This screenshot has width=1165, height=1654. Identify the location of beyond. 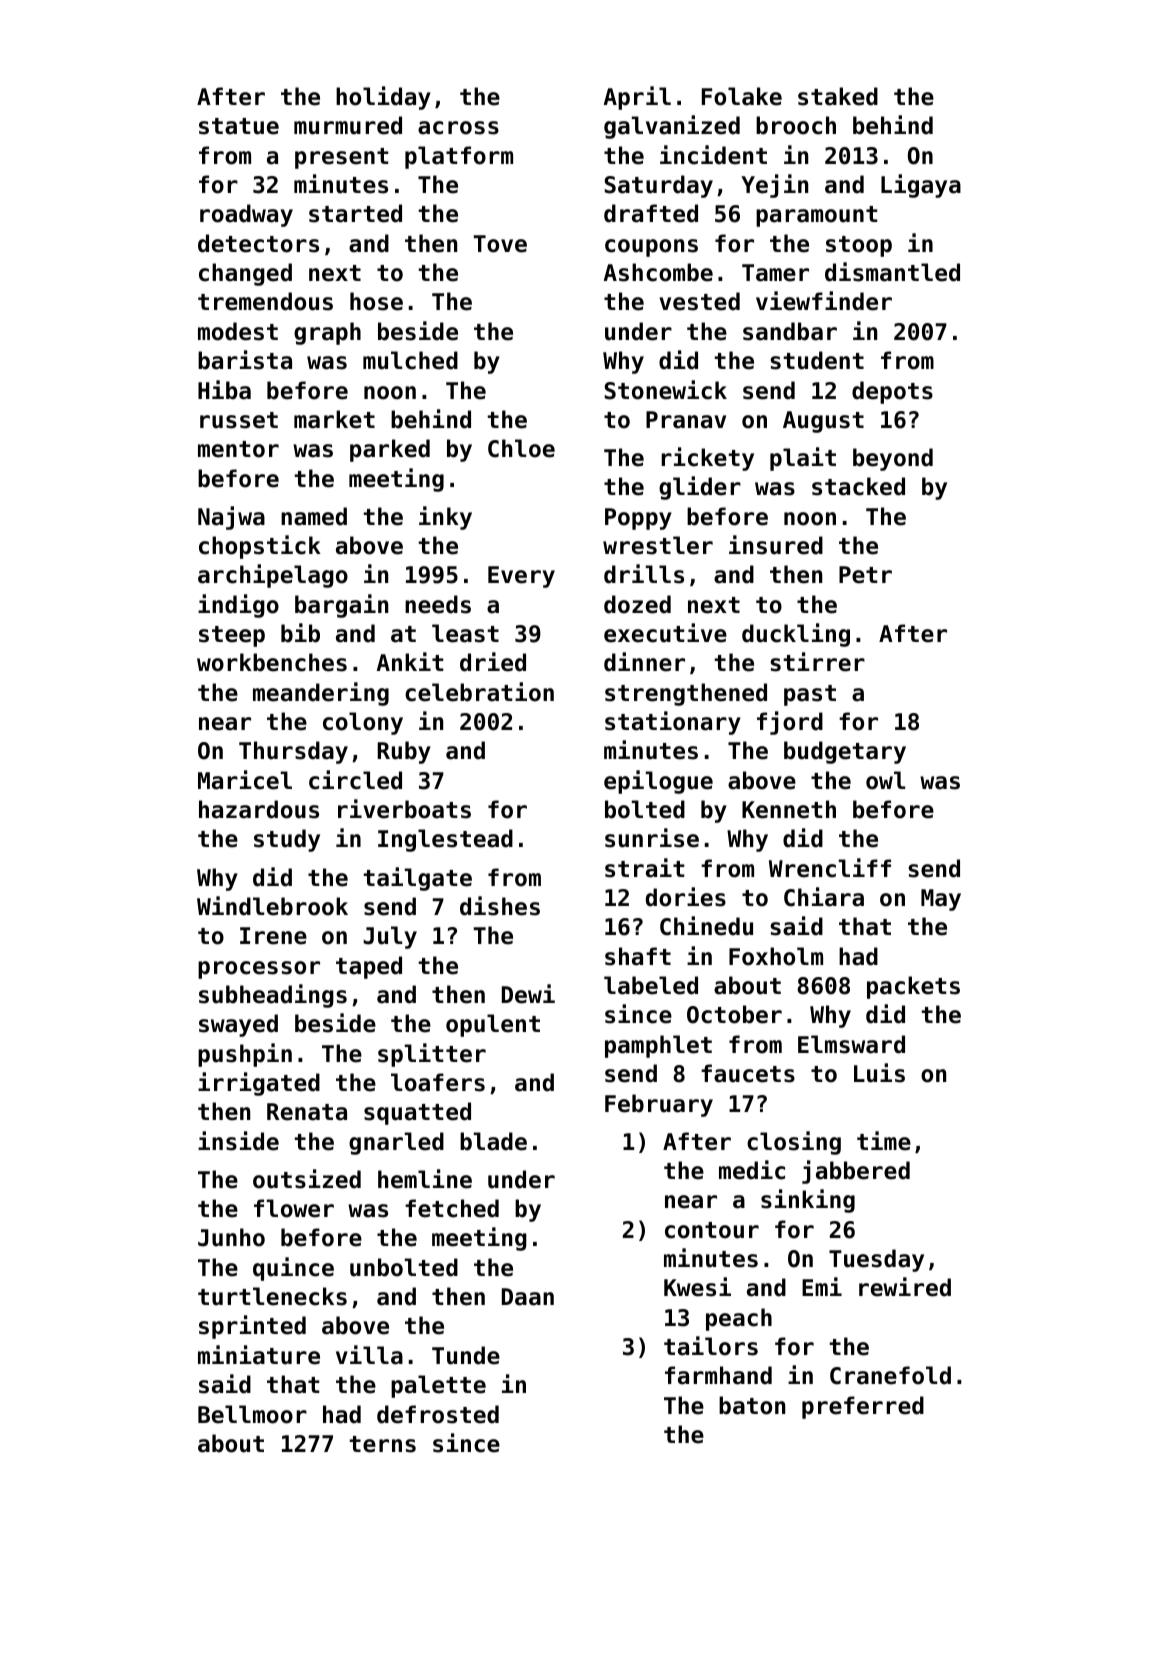
(893, 459).
